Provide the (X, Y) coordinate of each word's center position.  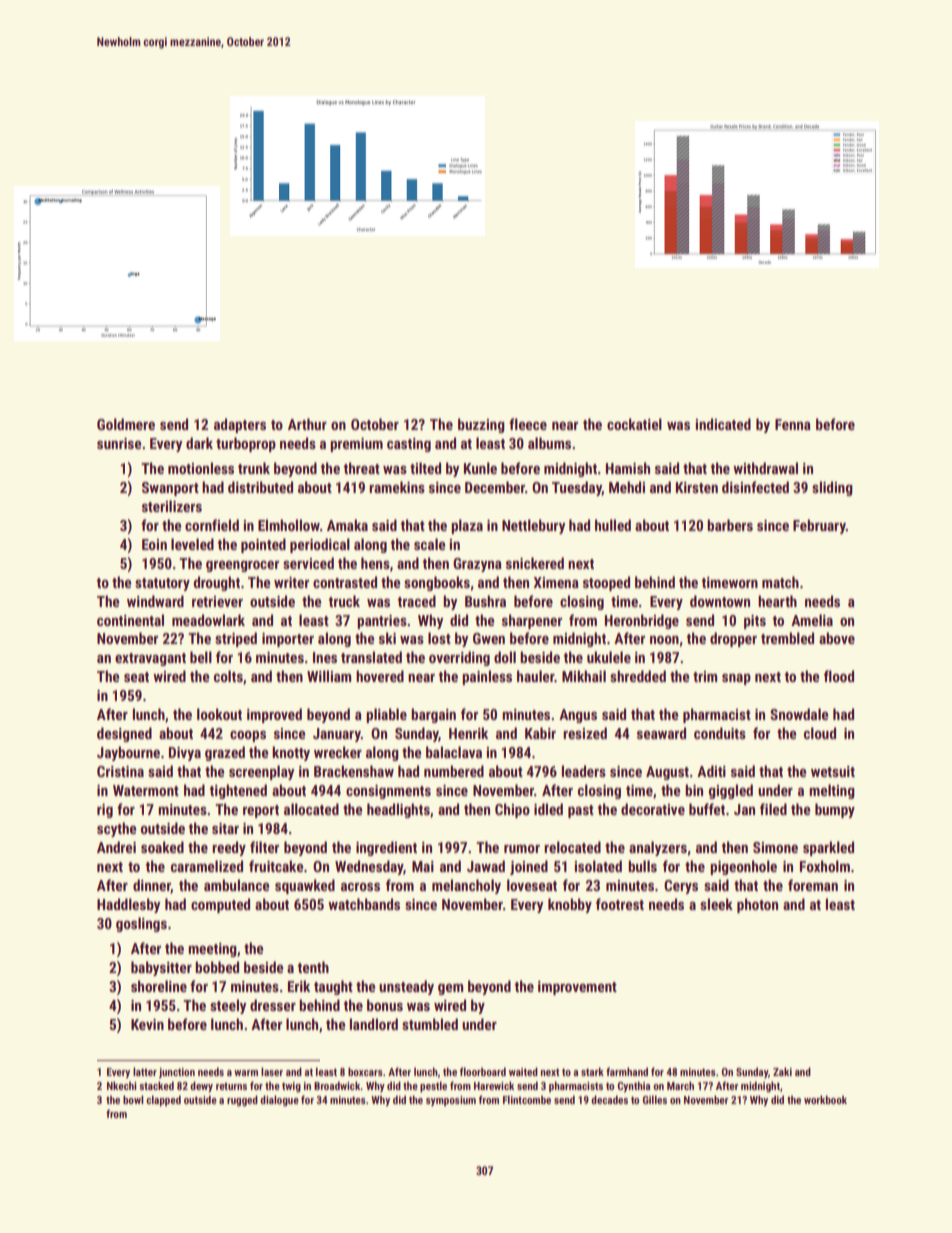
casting (409, 445)
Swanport (170, 489)
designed (124, 734)
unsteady (406, 987)
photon (757, 905)
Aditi (711, 771)
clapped (163, 1101)
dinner (152, 886)
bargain (433, 715)
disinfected (755, 487)
